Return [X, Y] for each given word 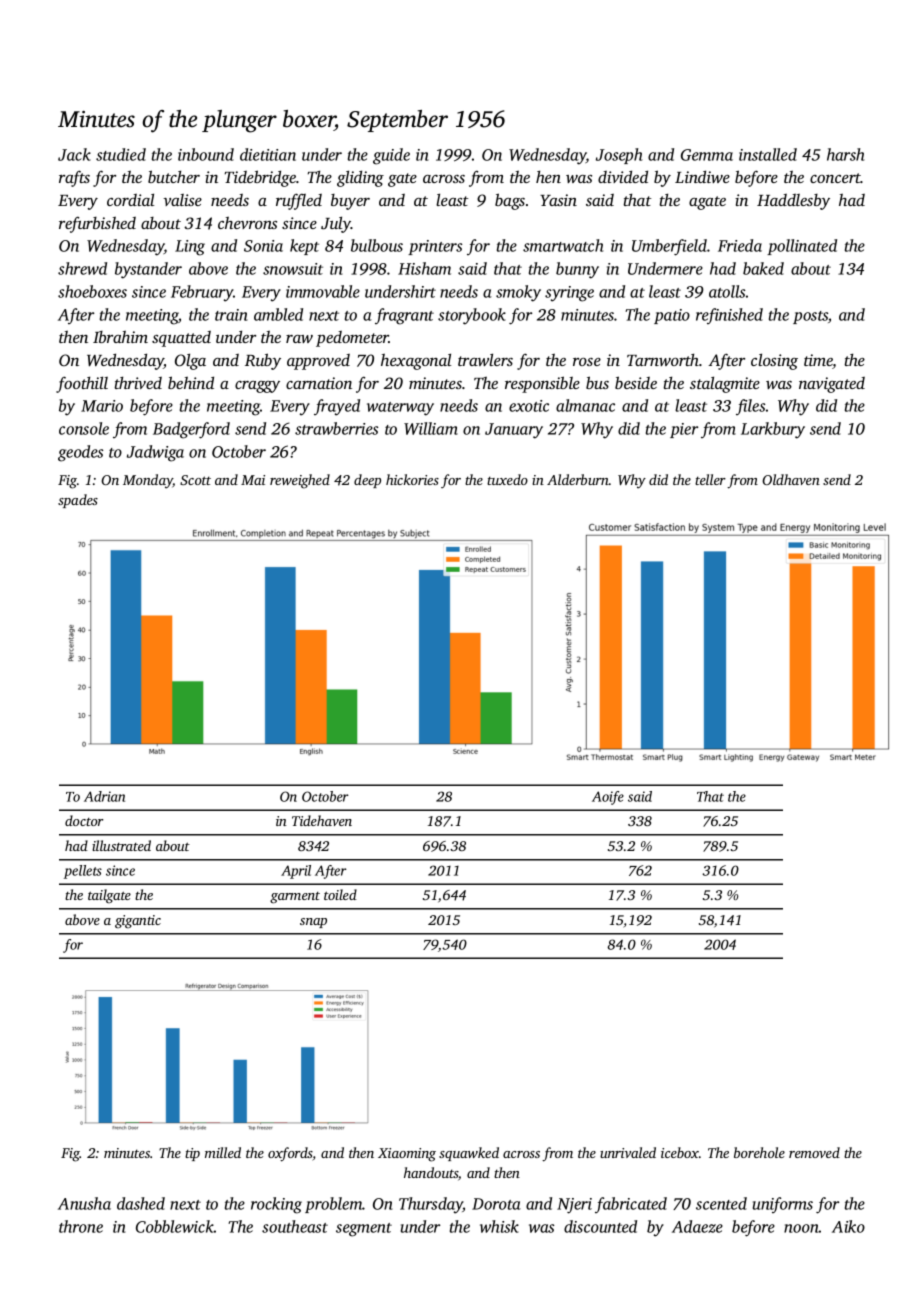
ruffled [299, 201]
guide [391, 156]
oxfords [290, 1154]
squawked [469, 1154]
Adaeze [697, 1226]
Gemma [707, 155]
